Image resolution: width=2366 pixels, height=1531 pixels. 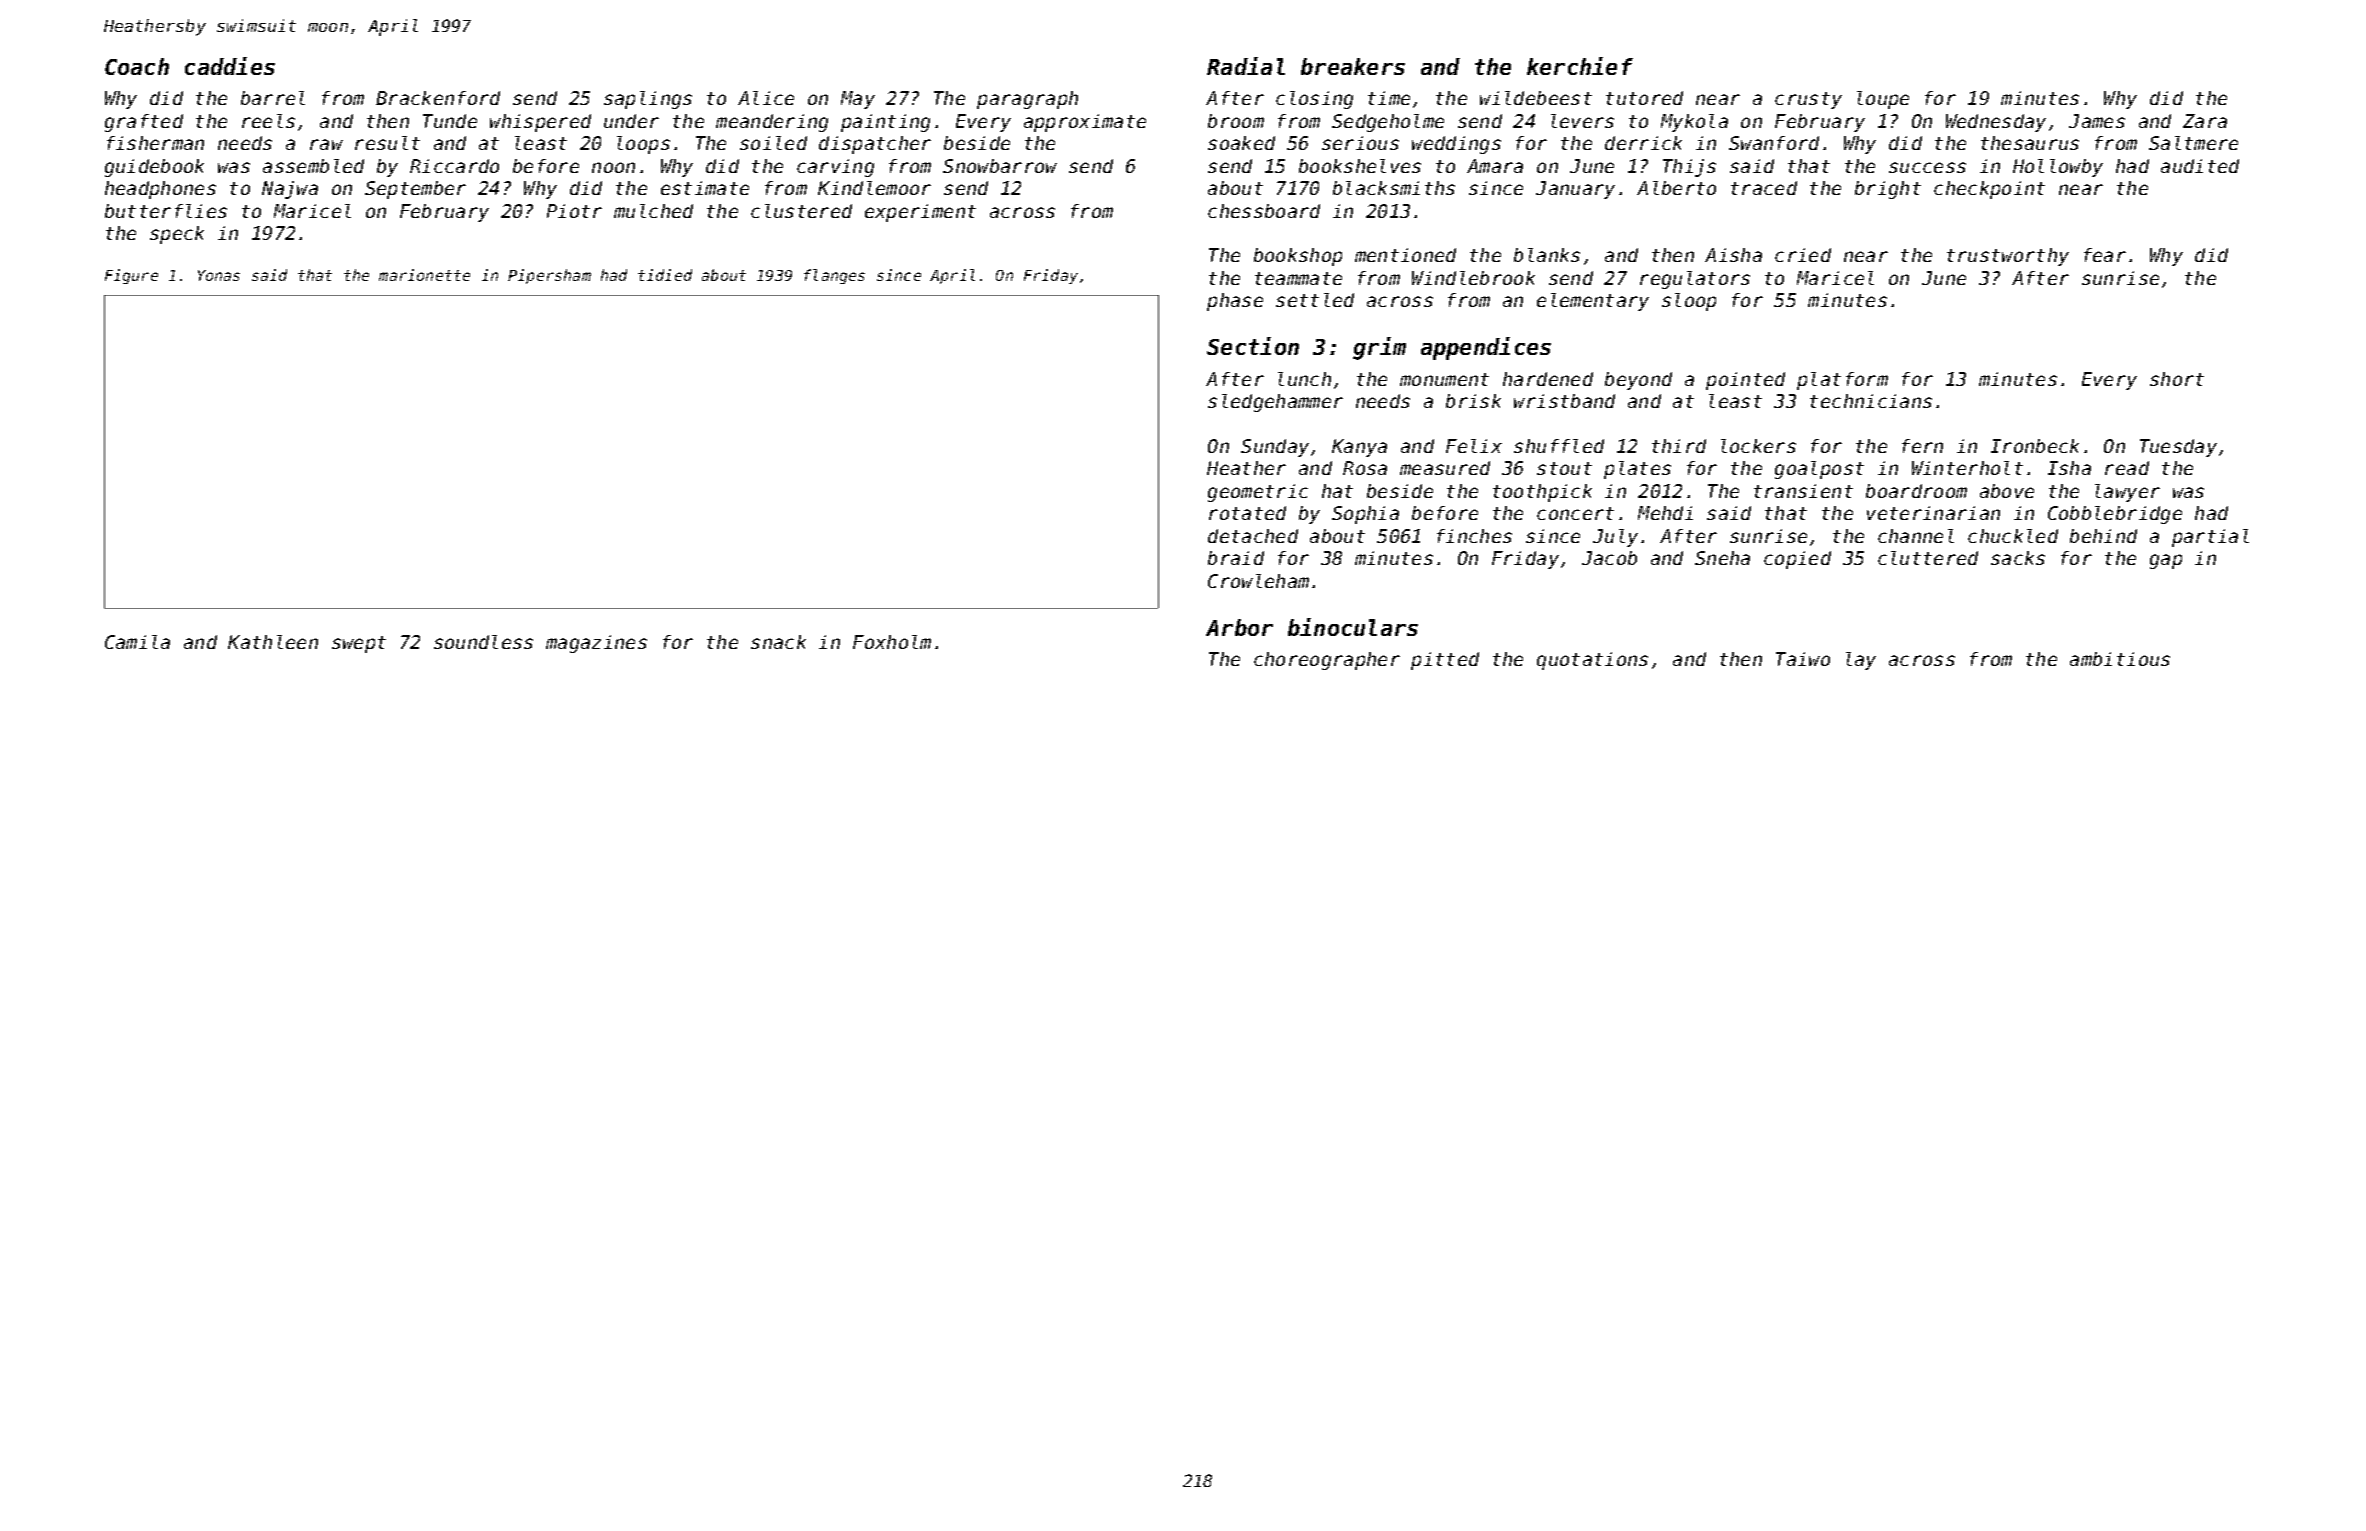 I want to click on soaked, so click(x=1241, y=143).
